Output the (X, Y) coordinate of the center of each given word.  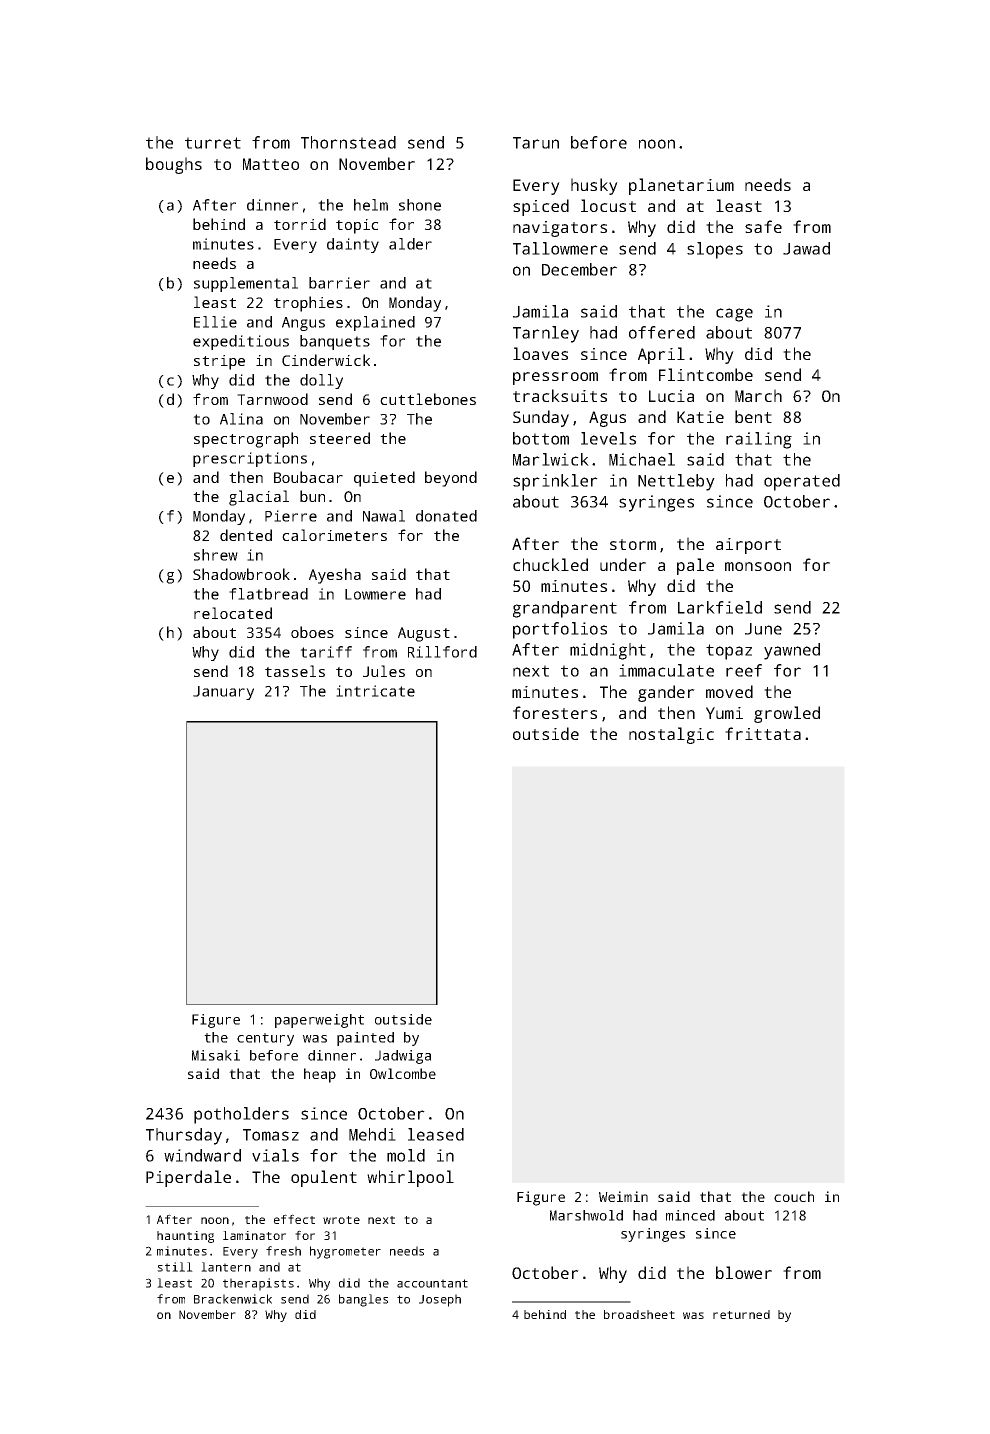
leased (436, 1134)
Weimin (623, 1196)
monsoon (758, 566)
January (223, 693)
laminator (254, 1235)
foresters (555, 712)
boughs (174, 165)
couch (794, 1196)
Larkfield (720, 607)
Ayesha (335, 576)
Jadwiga (403, 1057)
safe (763, 226)
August (424, 634)
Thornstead (348, 142)
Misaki (216, 1055)
